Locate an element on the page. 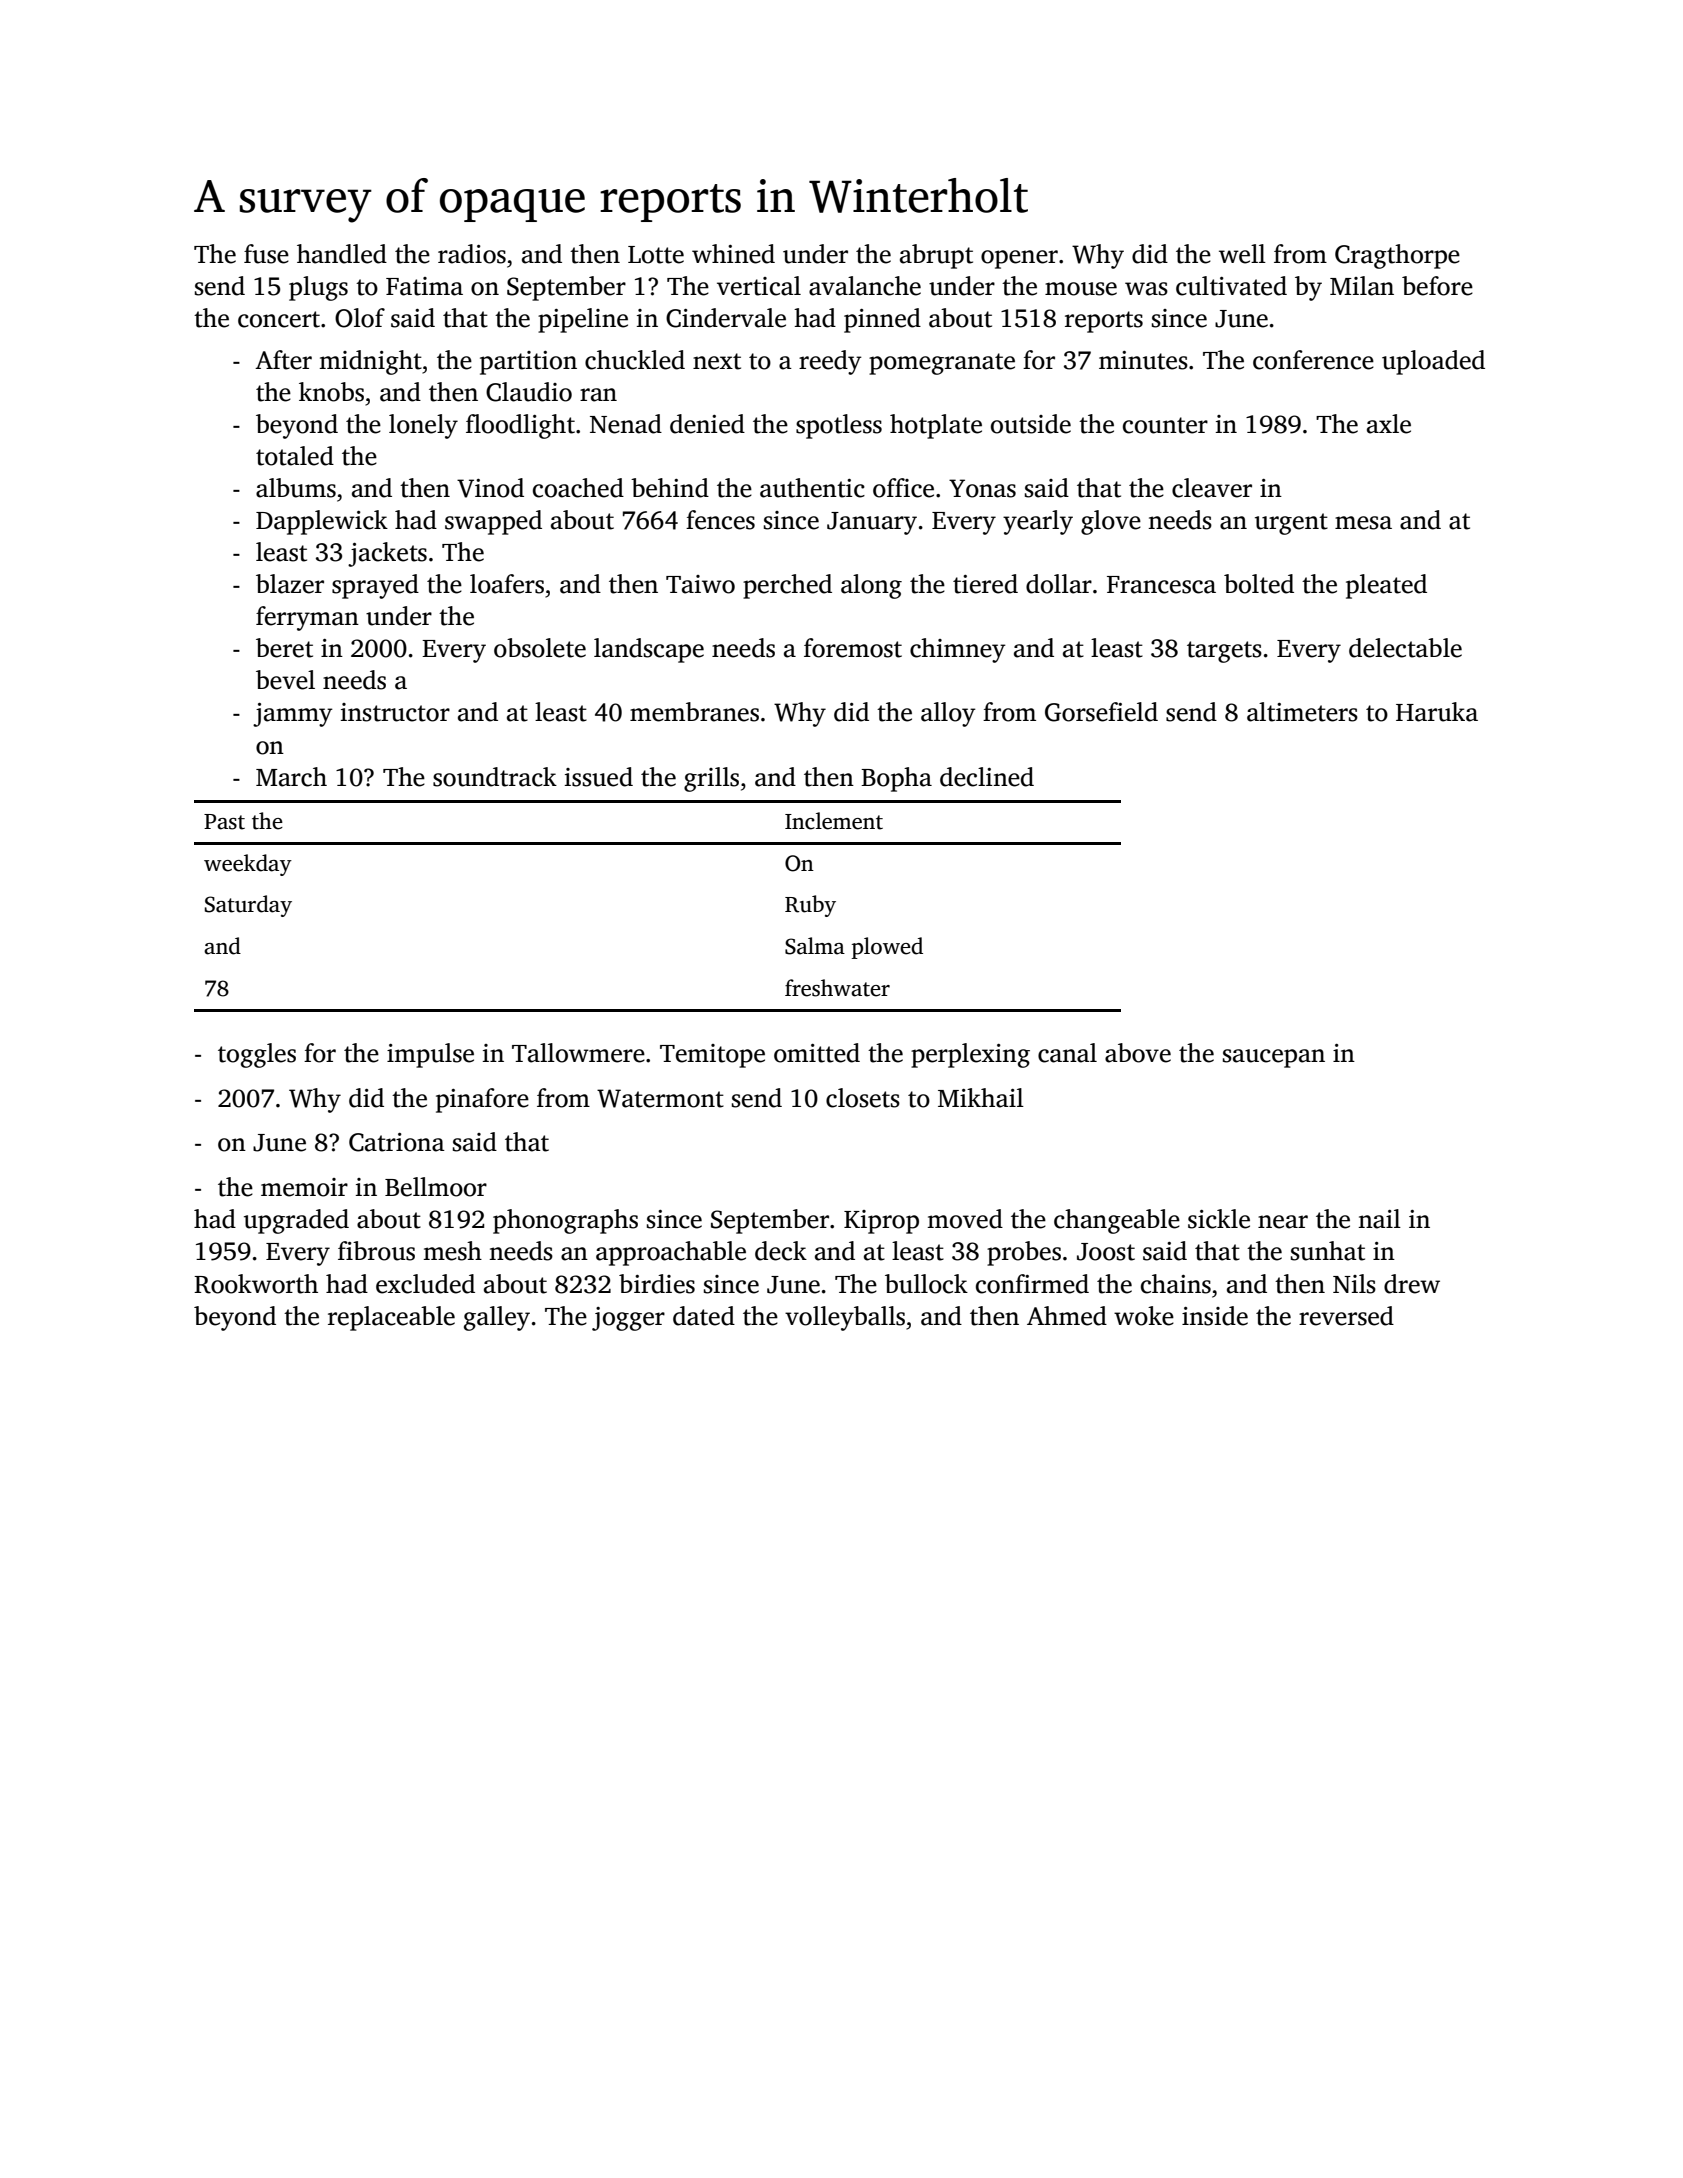 The height and width of the page is (2178, 1683). Cragthorpe is located at coordinates (1397, 256).
